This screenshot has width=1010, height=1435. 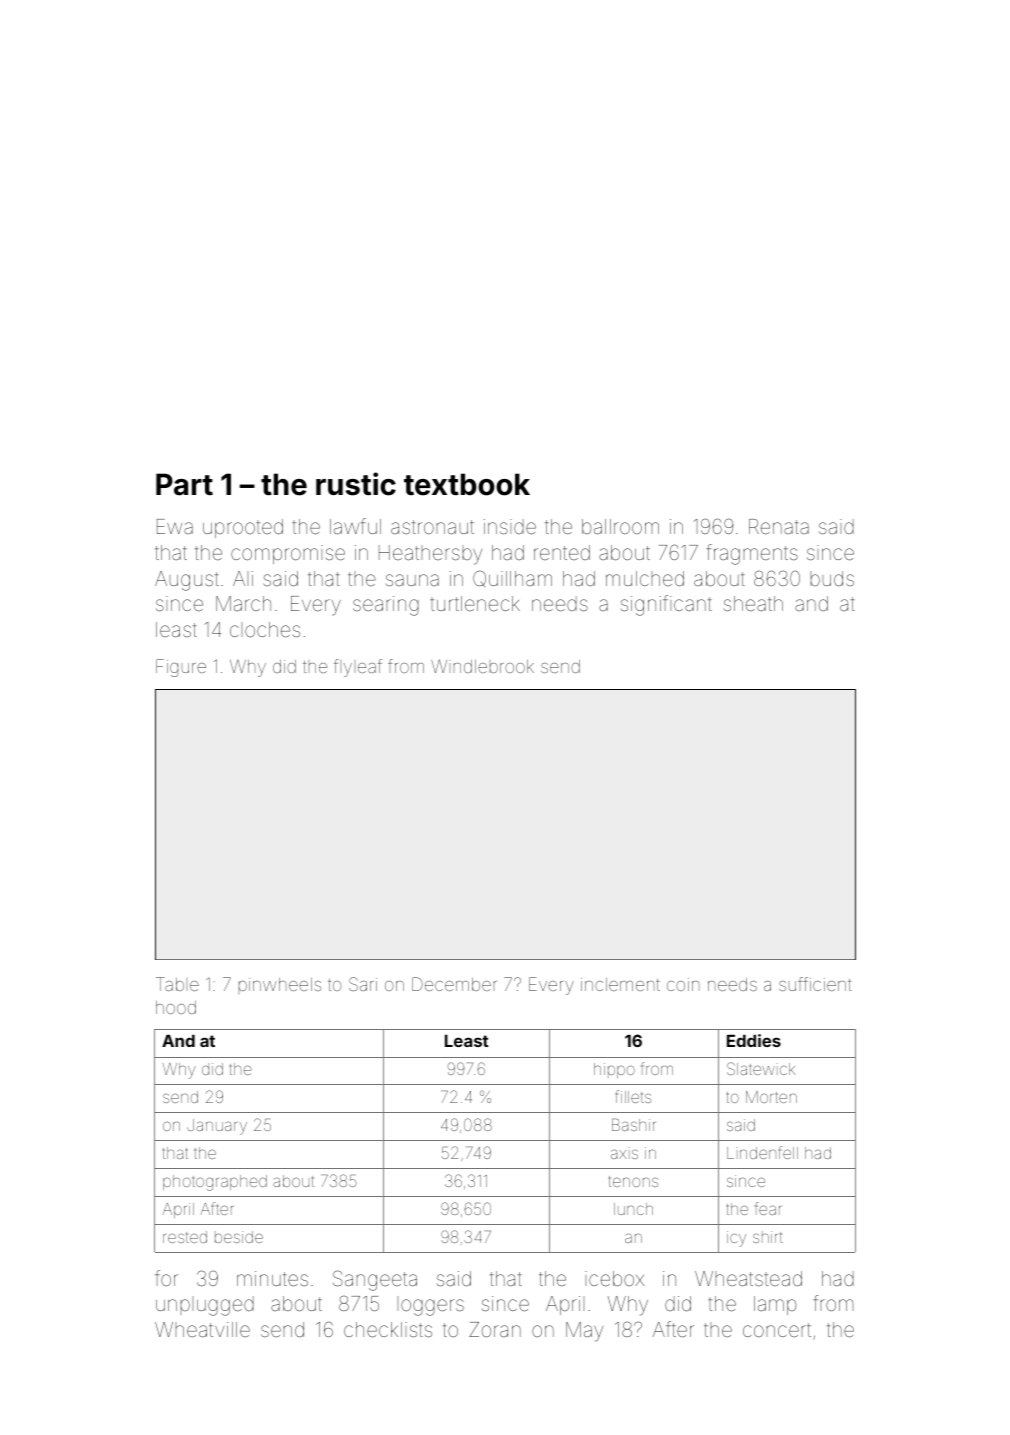 I want to click on buds, so click(x=832, y=578).
